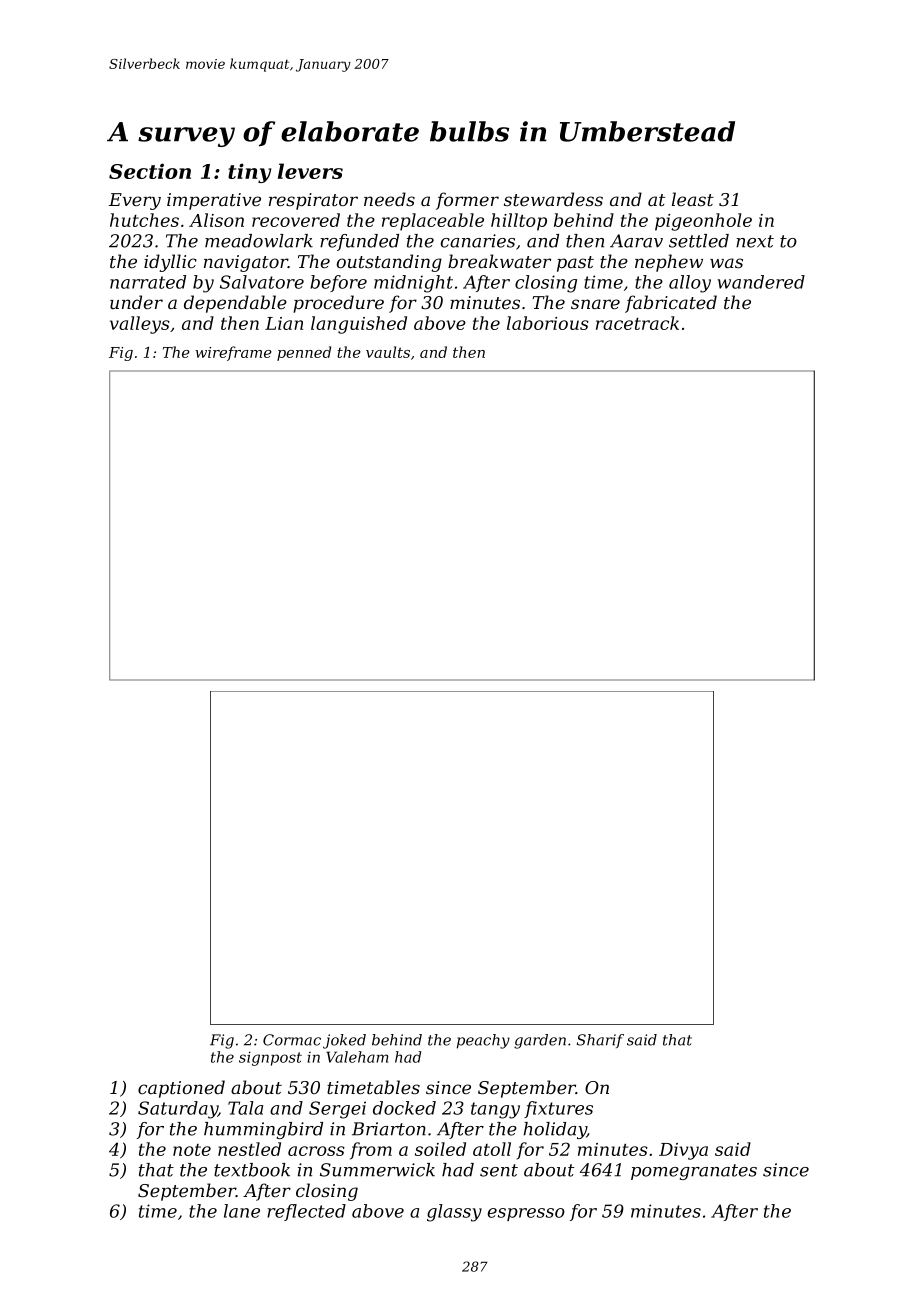 This screenshot has width=924, height=1314. I want to click on wireframe, so click(233, 353).
